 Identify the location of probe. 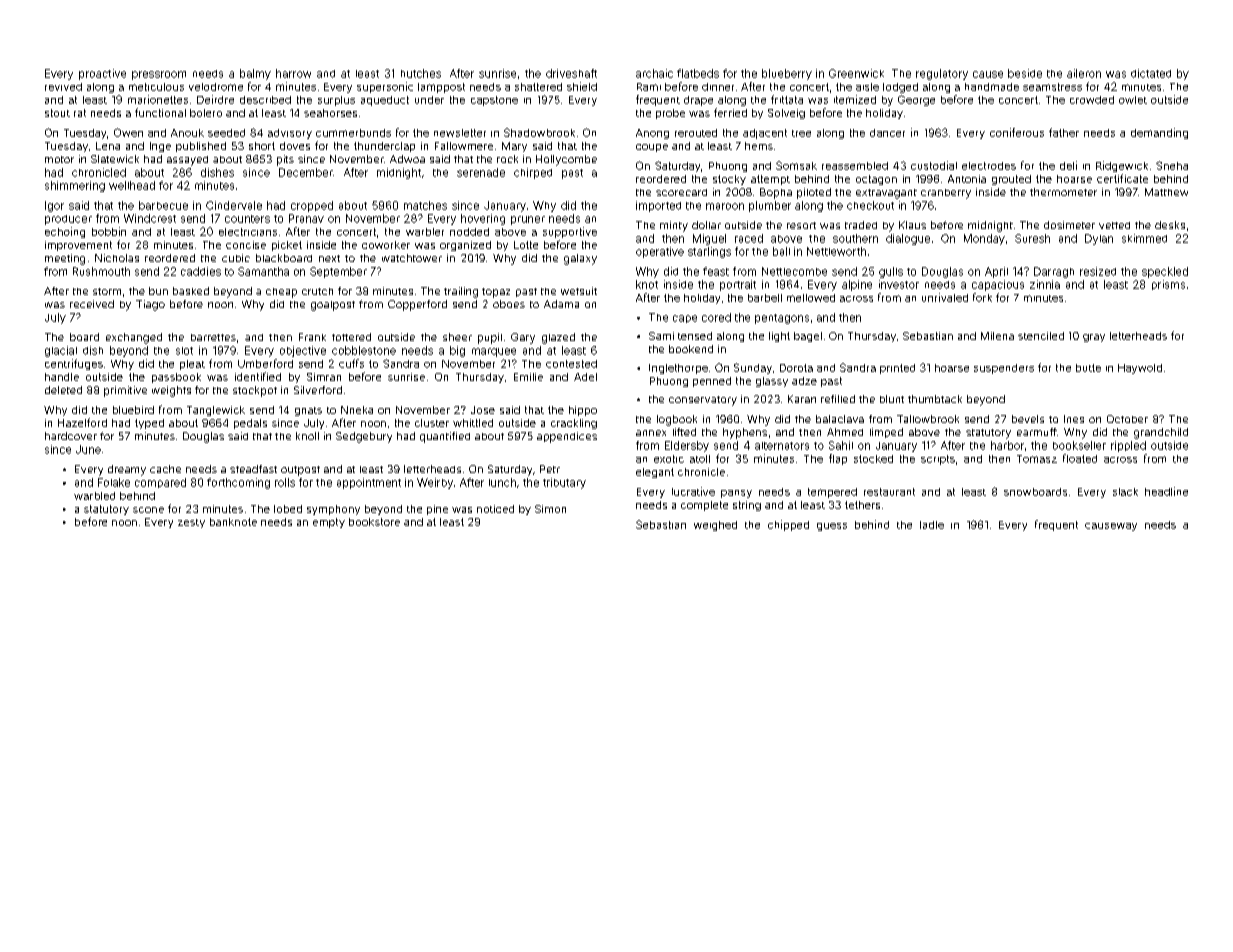
(670, 114).
